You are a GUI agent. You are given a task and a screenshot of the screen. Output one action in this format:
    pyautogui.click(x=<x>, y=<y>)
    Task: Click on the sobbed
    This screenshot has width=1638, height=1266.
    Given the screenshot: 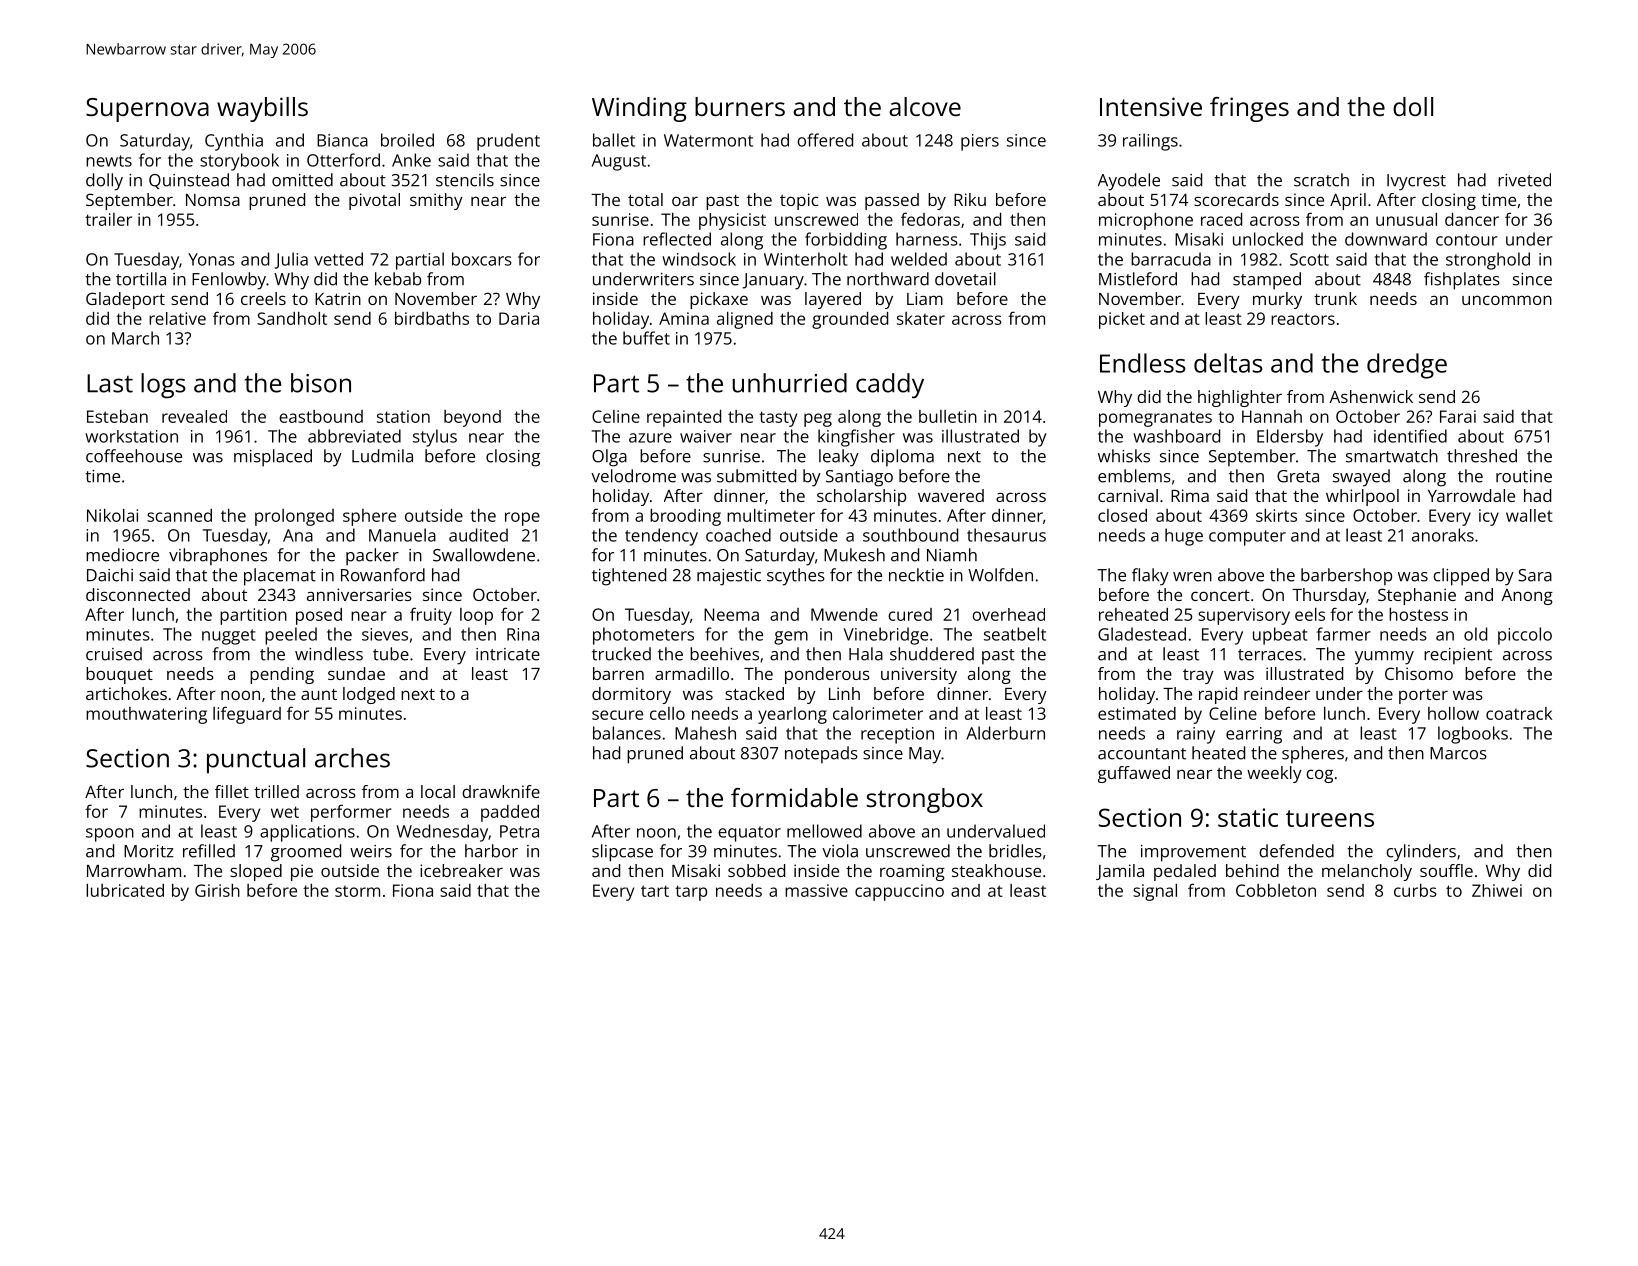 What is the action you would take?
    pyautogui.click(x=756, y=870)
